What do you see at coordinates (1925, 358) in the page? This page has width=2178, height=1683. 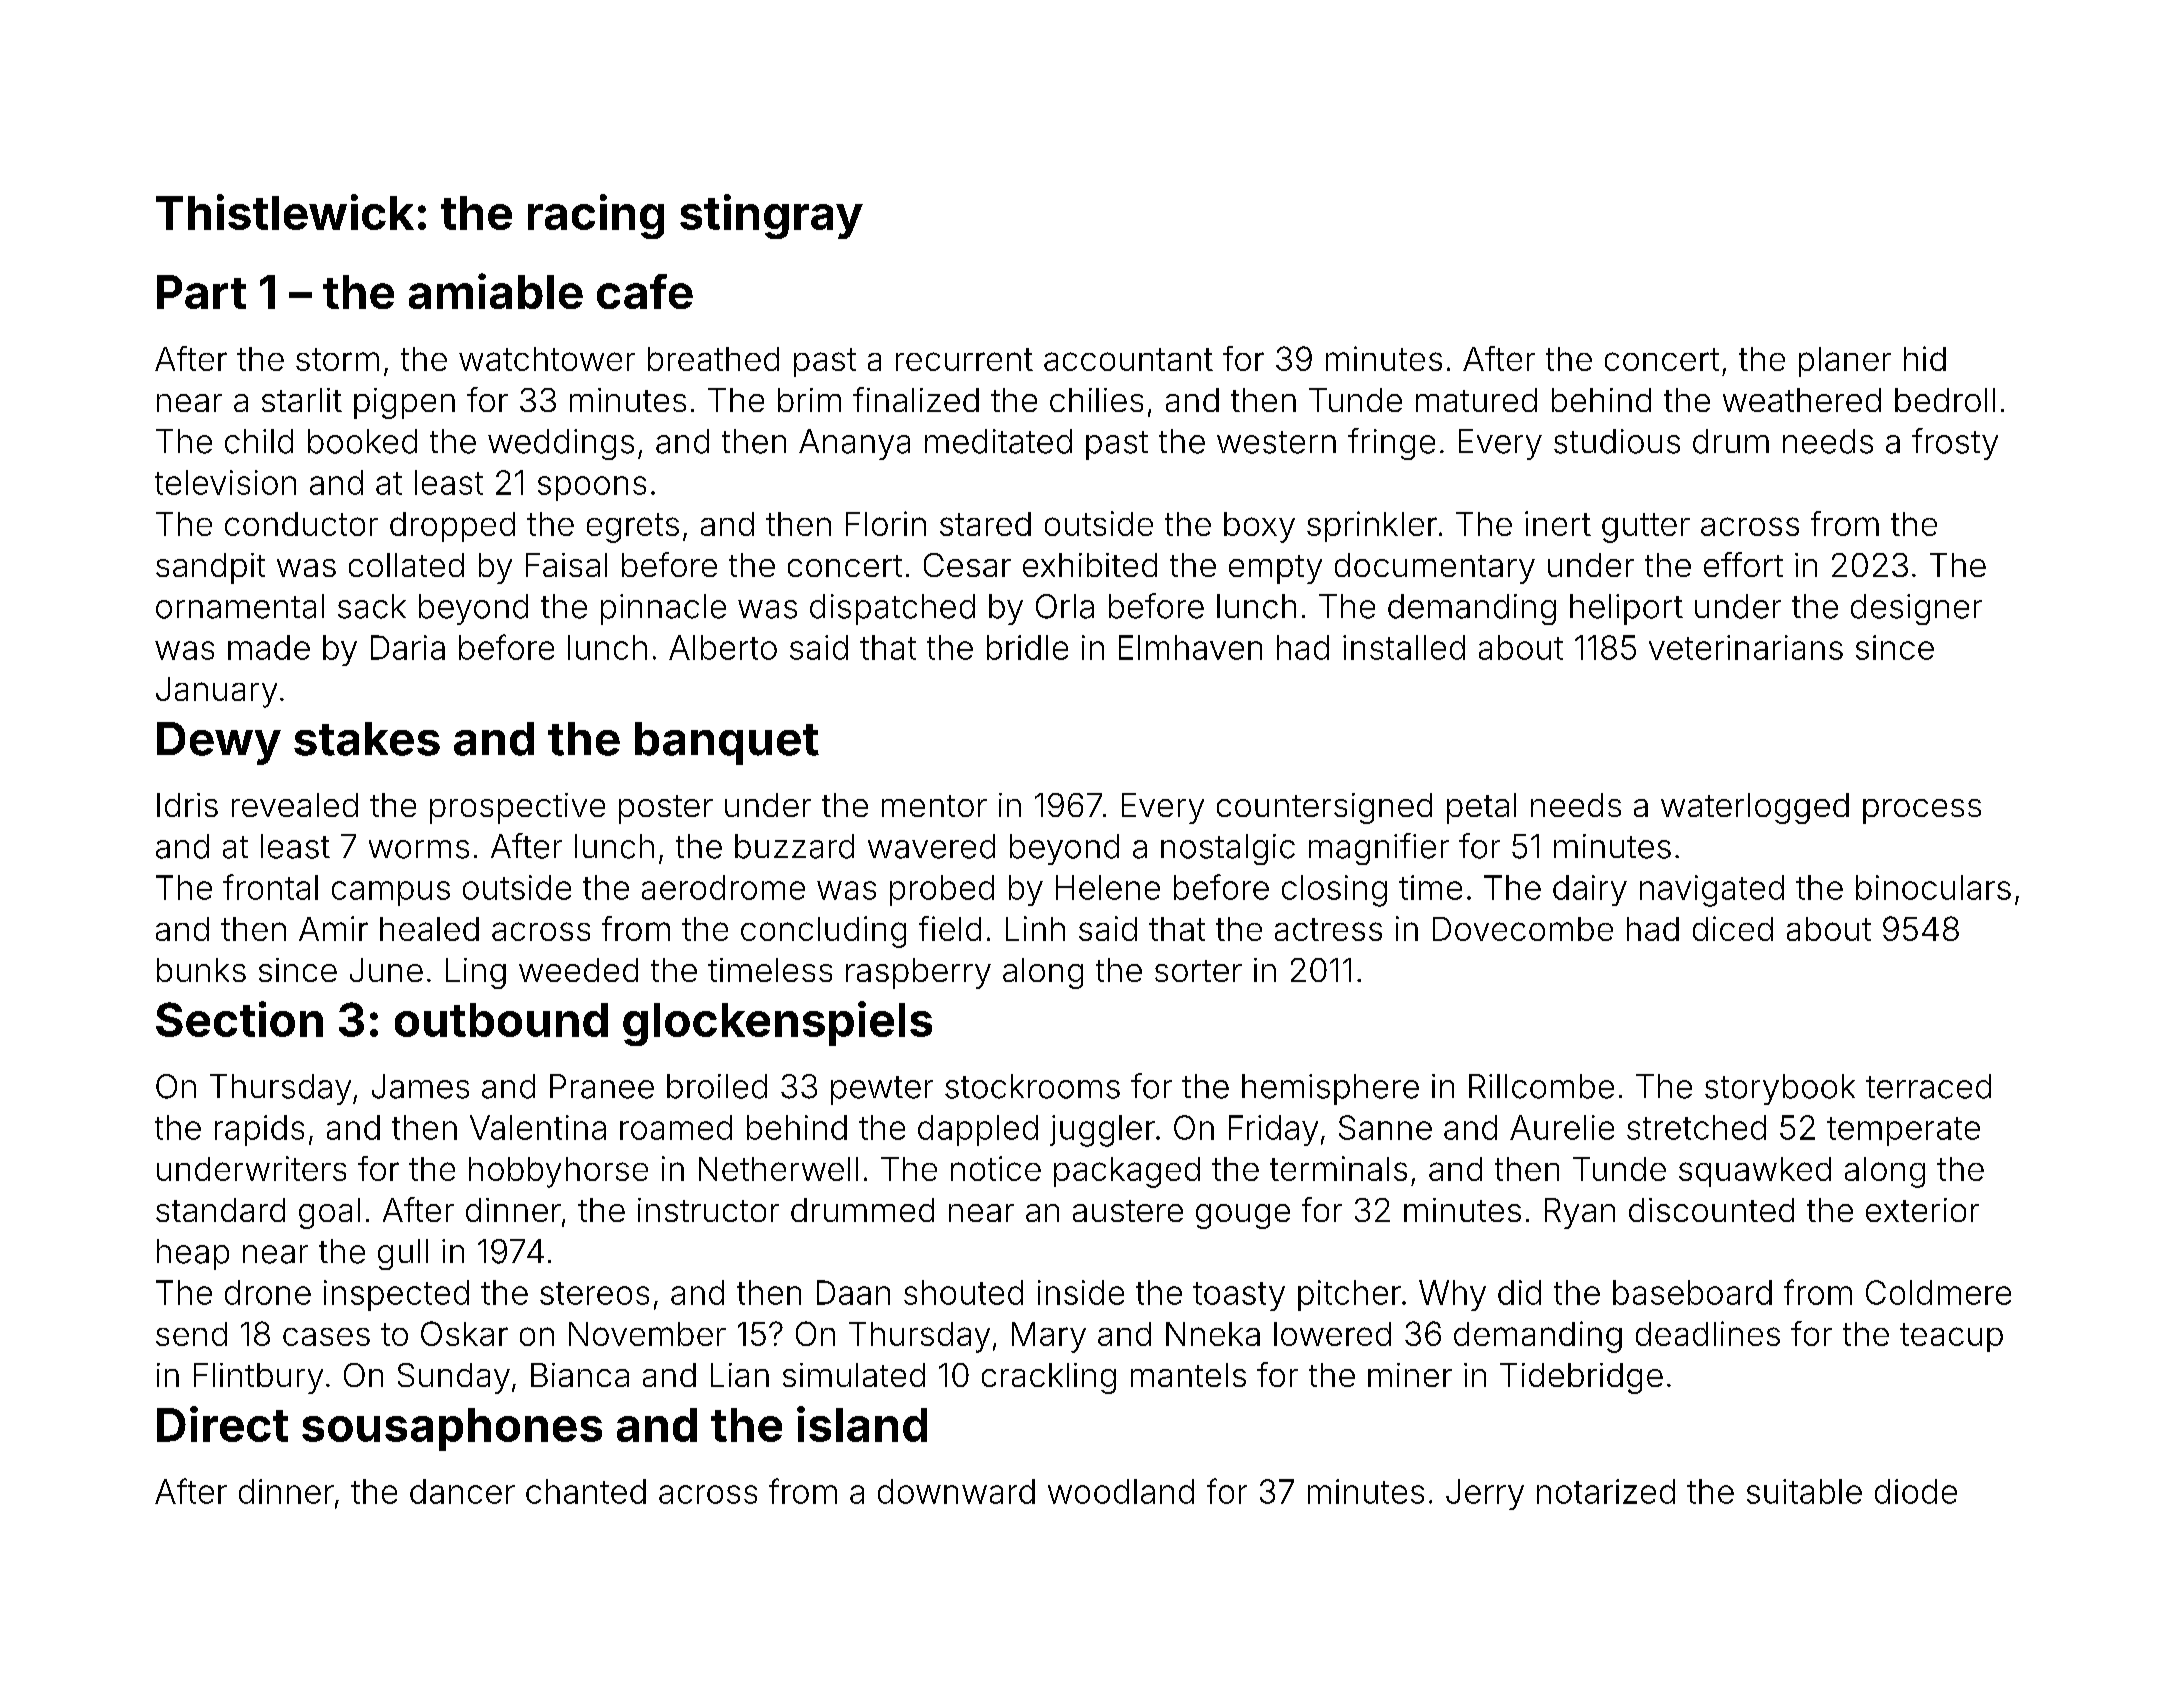 I see `hid` at bounding box center [1925, 358].
